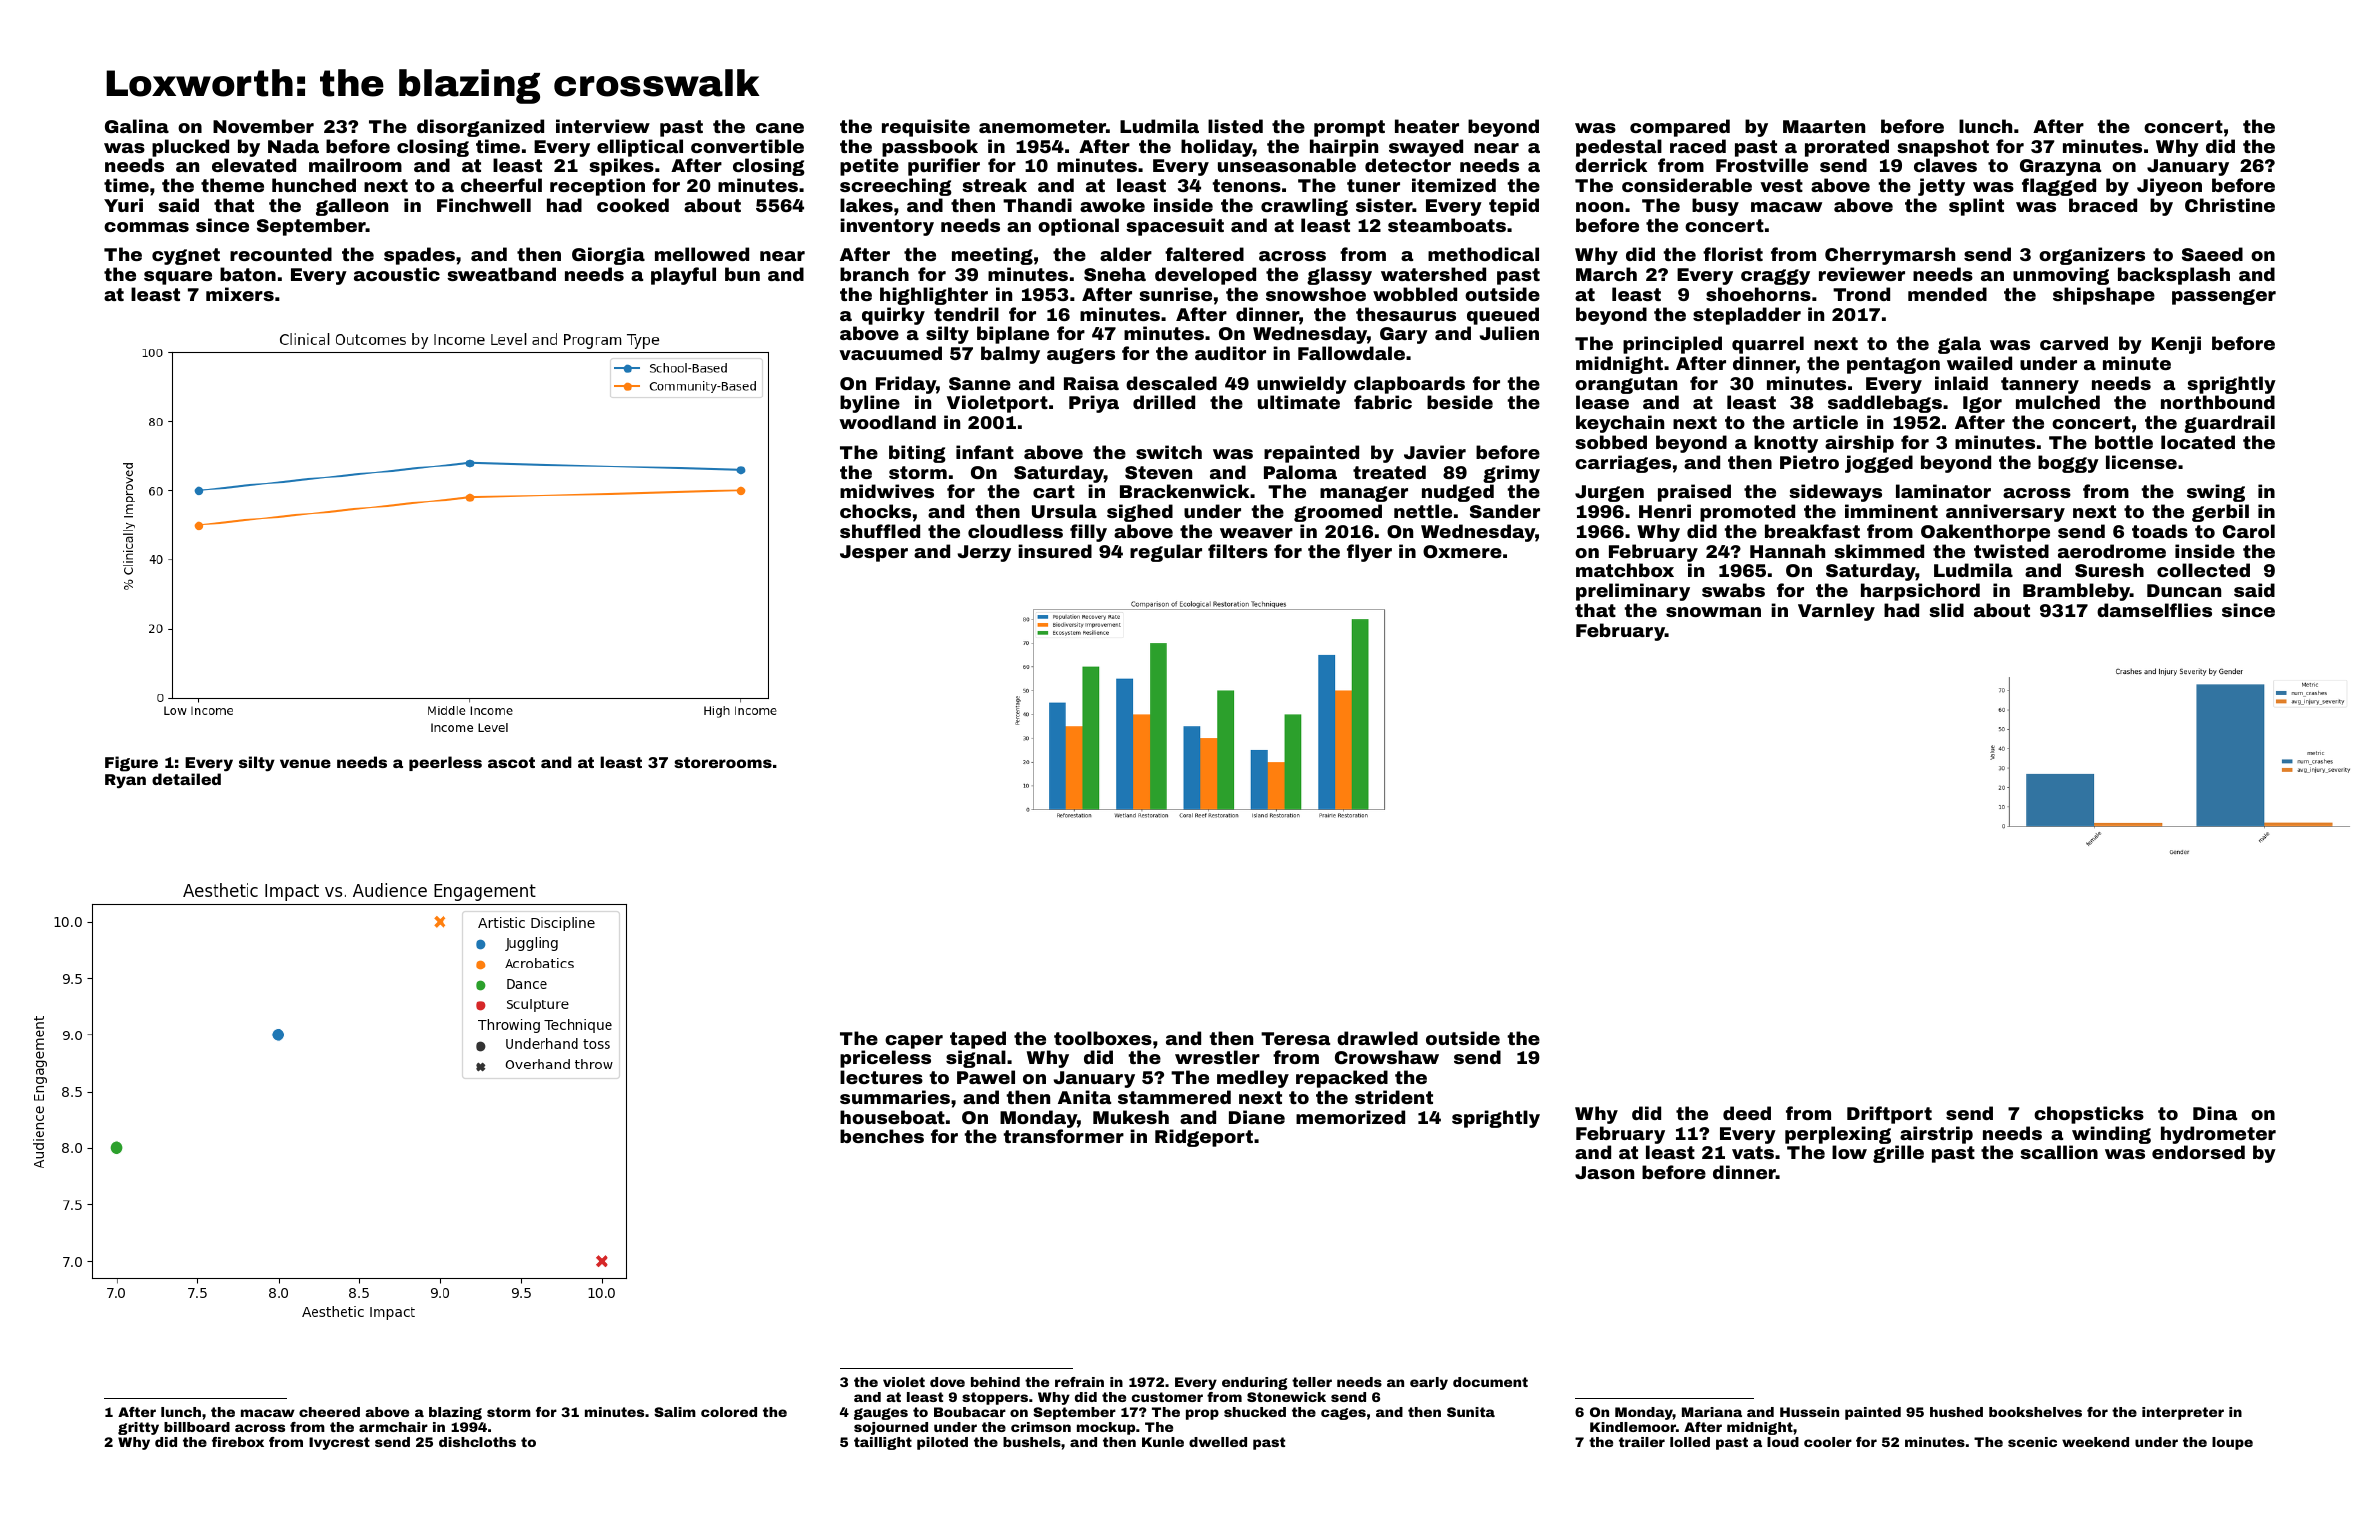 This image has height=1540, width=2380. What do you see at coordinates (723, 762) in the image?
I see `storerooms` at bounding box center [723, 762].
